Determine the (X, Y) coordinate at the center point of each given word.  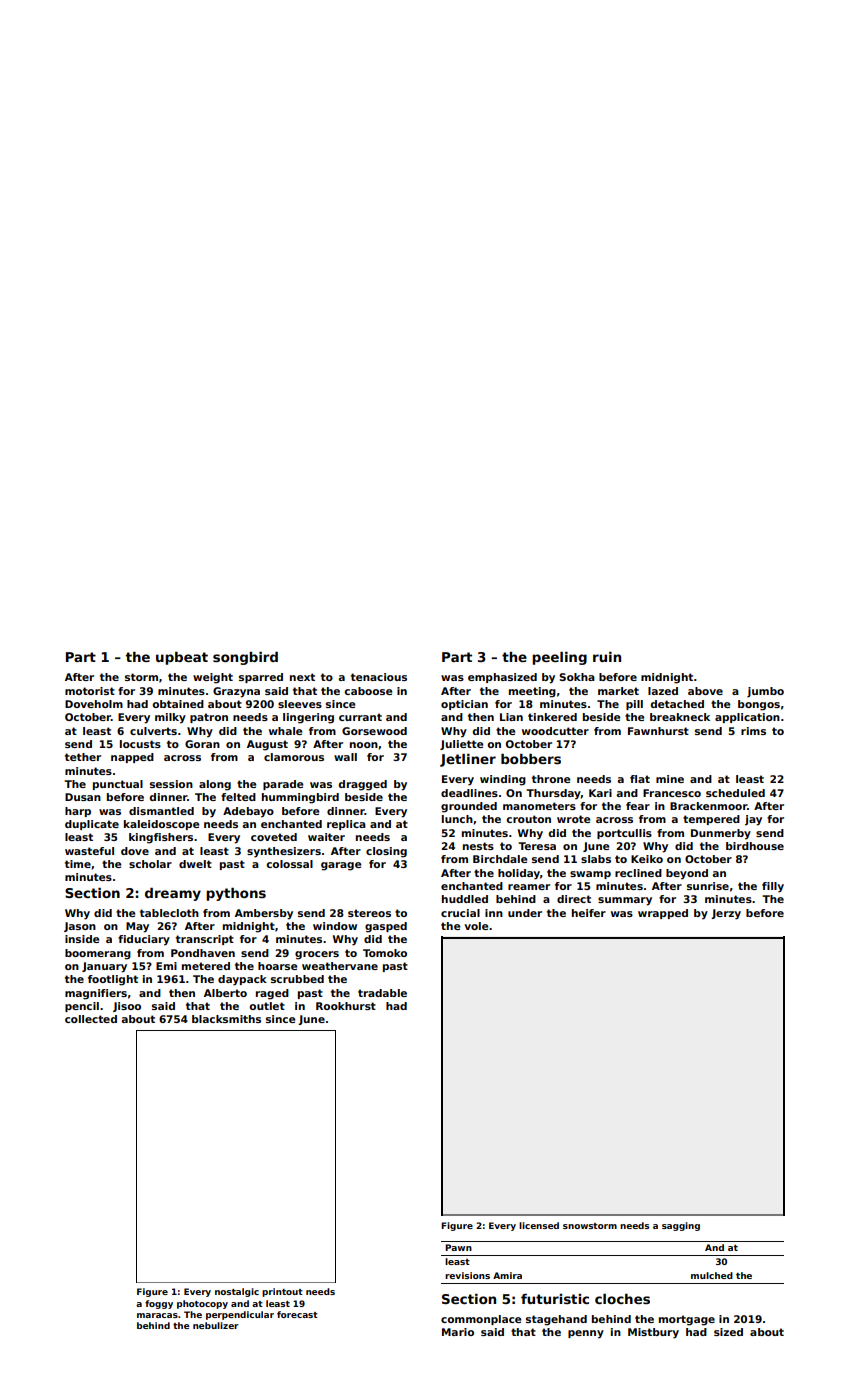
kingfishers (161, 838)
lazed (663, 691)
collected (91, 1019)
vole (476, 926)
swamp (590, 875)
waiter (326, 837)
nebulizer (216, 1325)
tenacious (379, 677)
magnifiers (96, 994)
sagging (681, 1226)
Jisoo (127, 1007)
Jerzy (726, 914)
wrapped (663, 914)
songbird (245, 658)
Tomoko (385, 953)
